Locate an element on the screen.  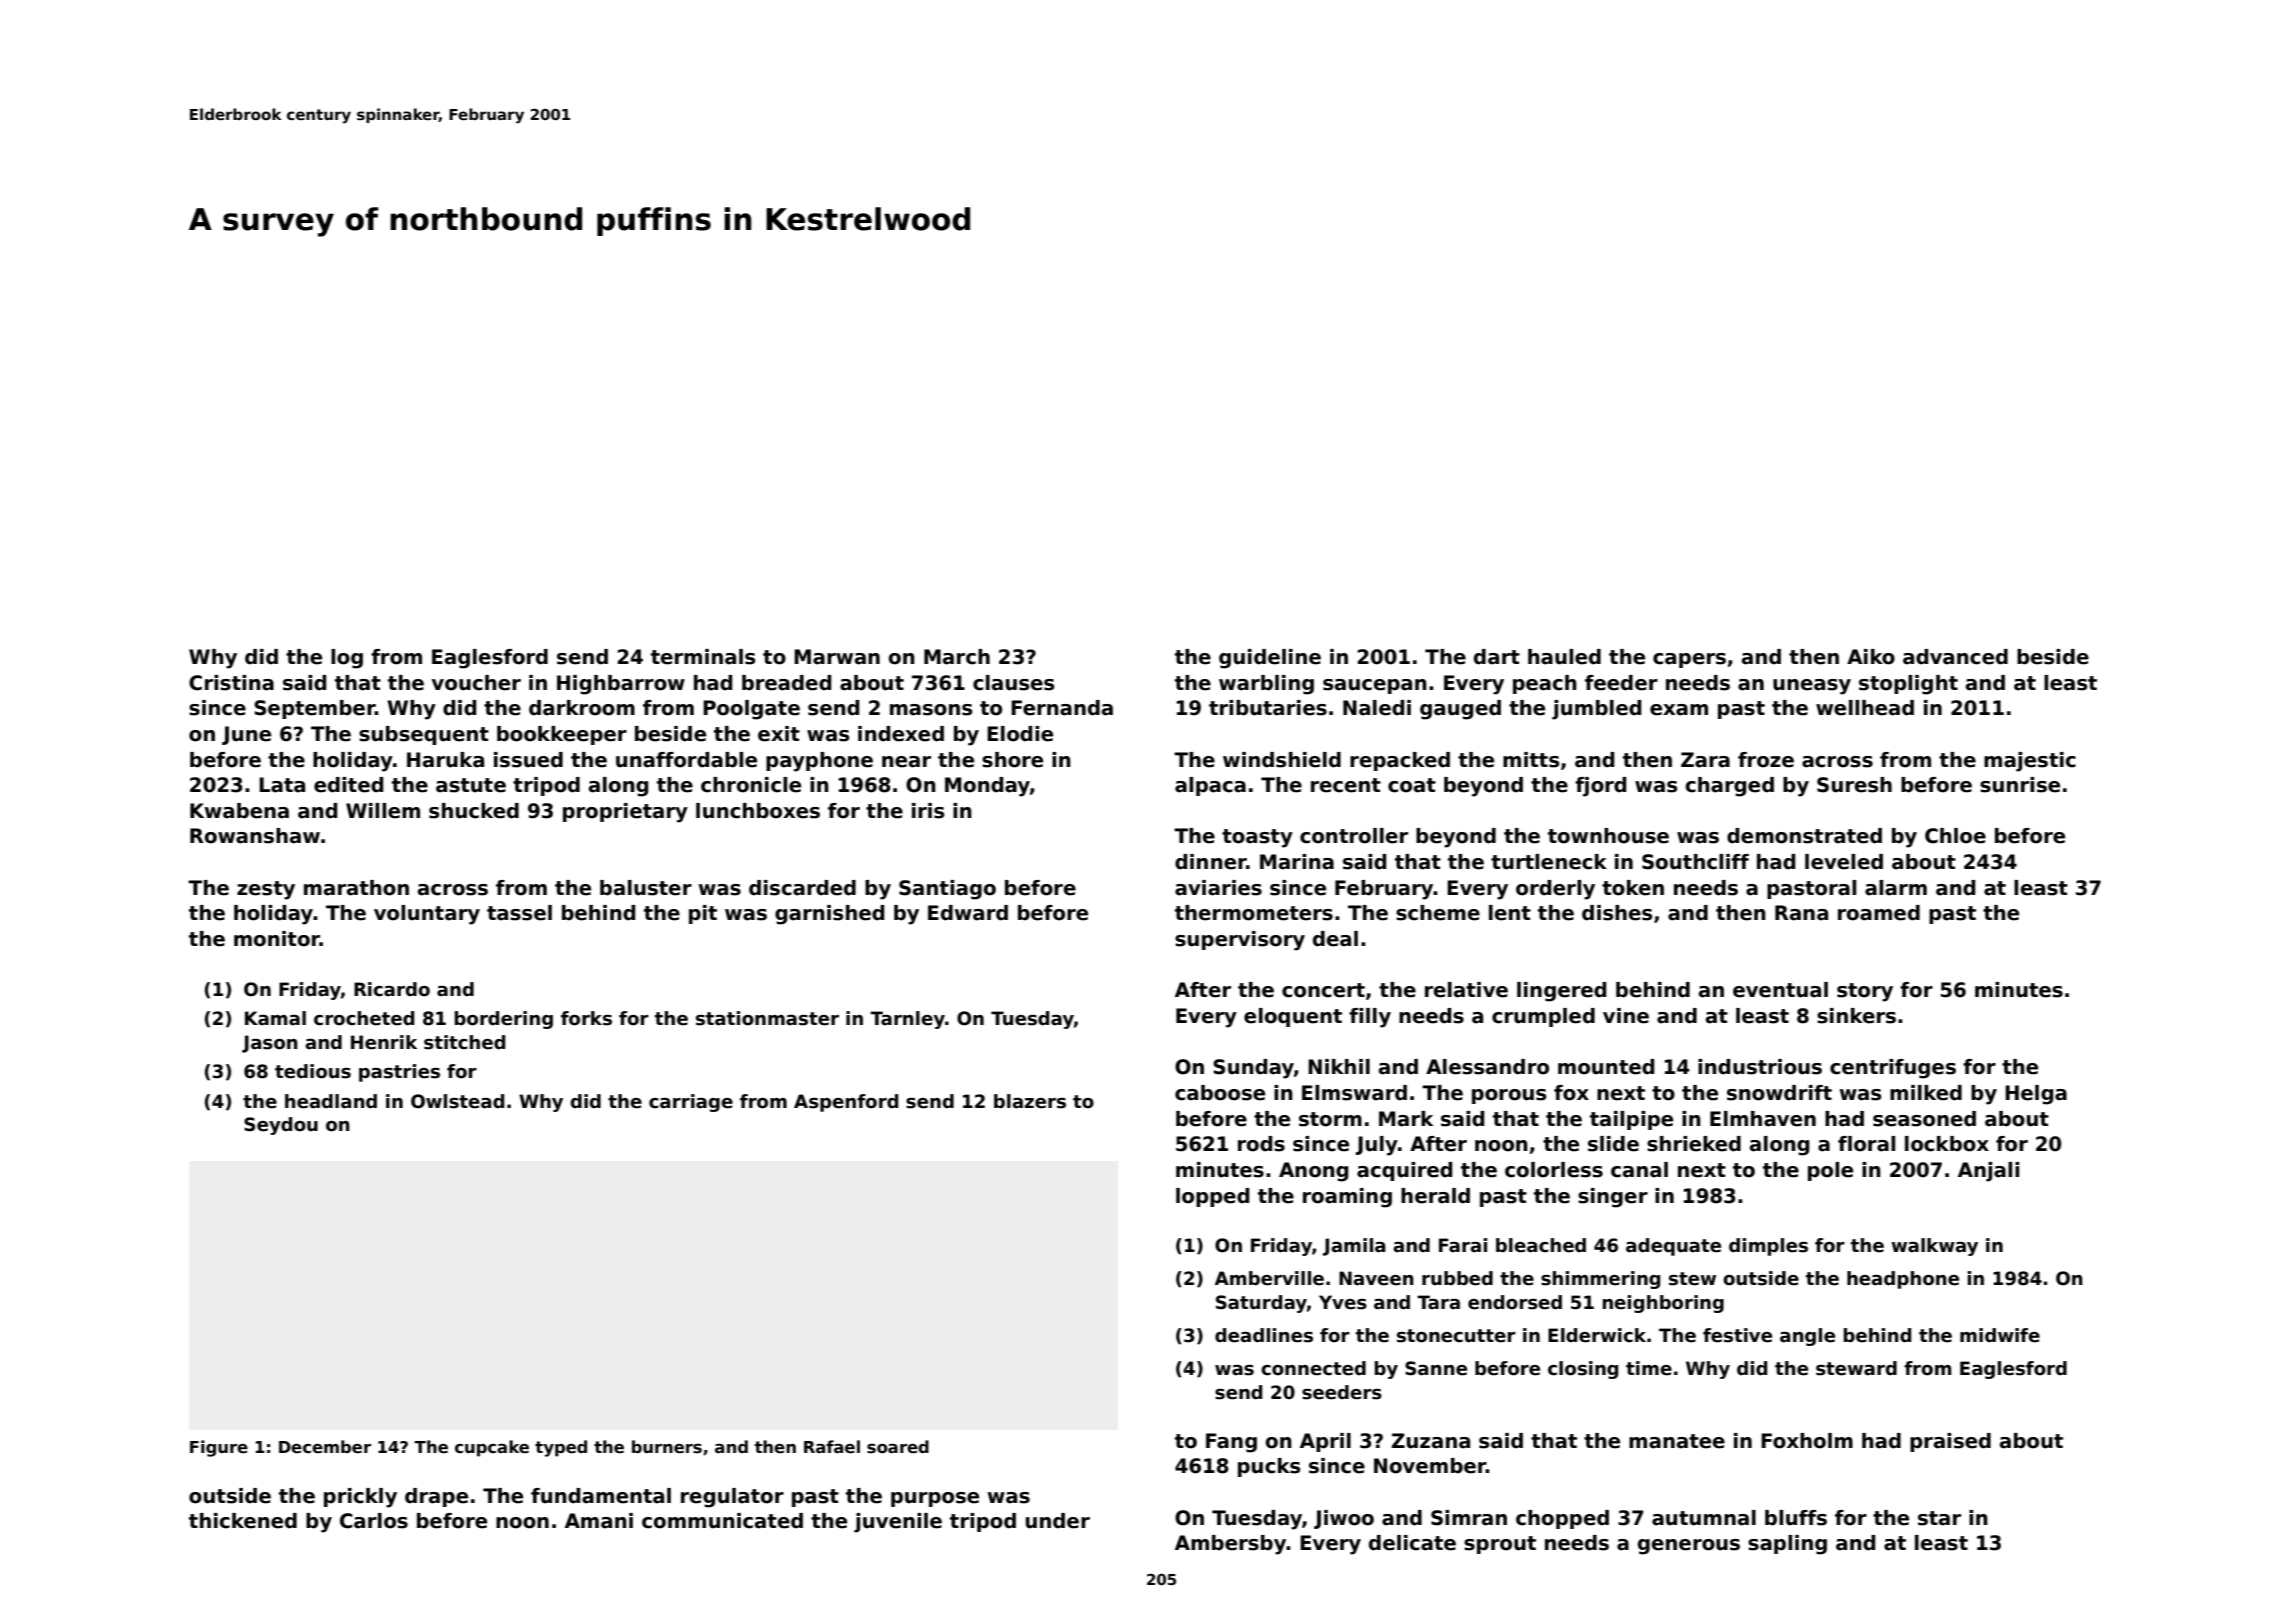
demonstrated is located at coordinates (1804, 836).
